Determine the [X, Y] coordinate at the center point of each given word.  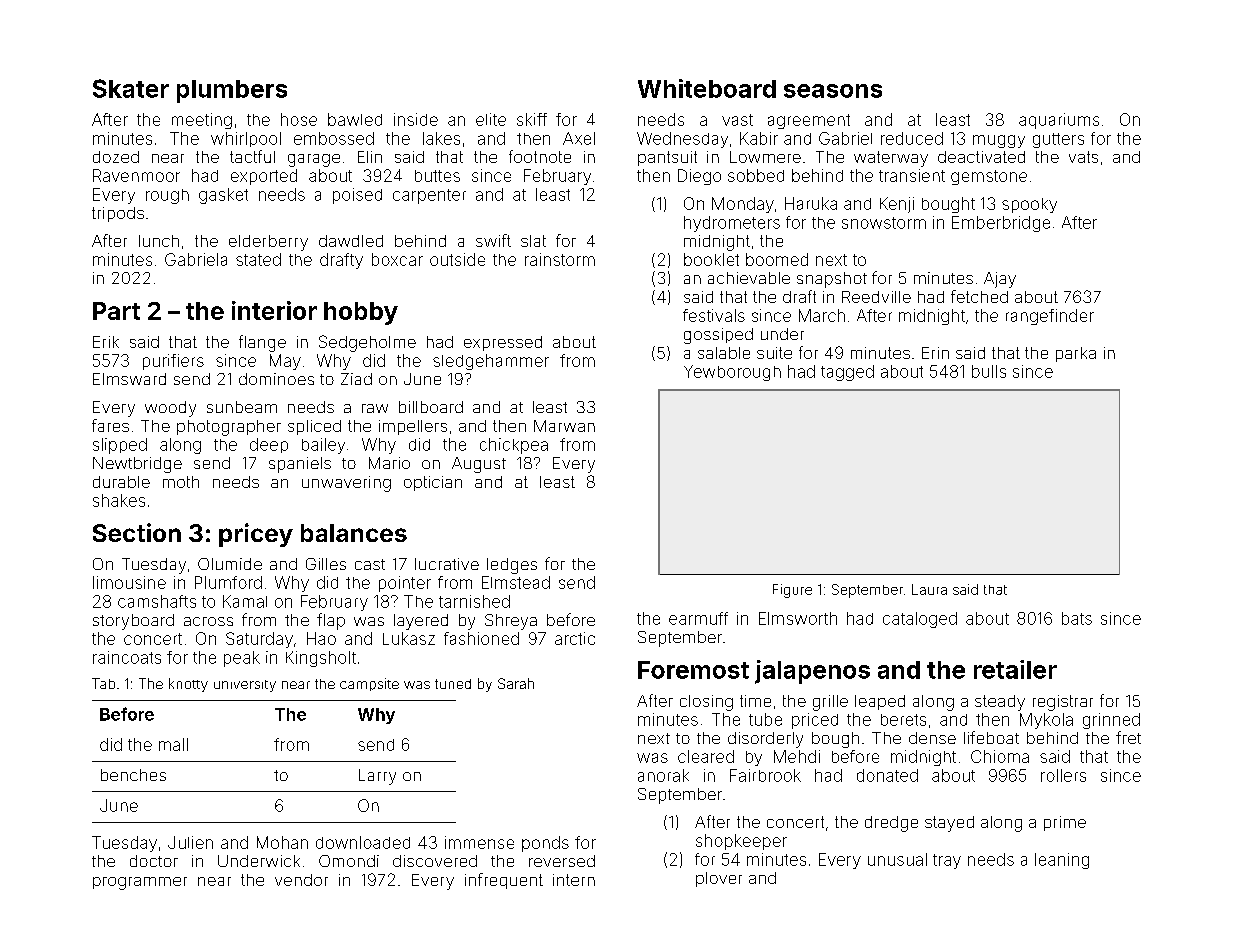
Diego [699, 177]
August [479, 465]
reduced [912, 138]
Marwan [564, 426]
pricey [256, 535]
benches [133, 775]
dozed [116, 157]
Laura [929, 589]
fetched [979, 296]
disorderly [765, 740]
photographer [229, 428]
